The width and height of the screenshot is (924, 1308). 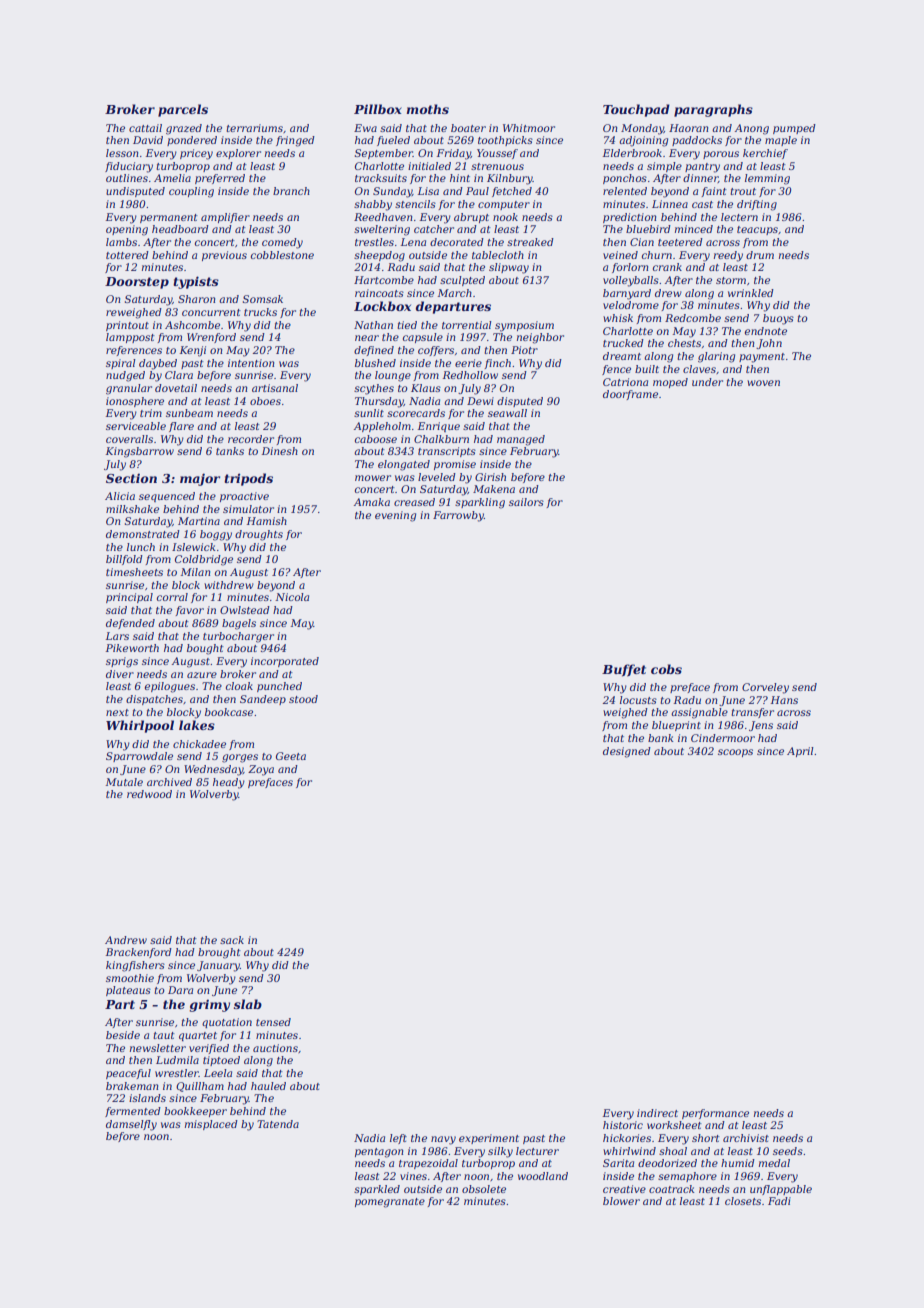 What do you see at coordinates (196, 572) in the screenshot?
I see `Milan` at bounding box center [196, 572].
